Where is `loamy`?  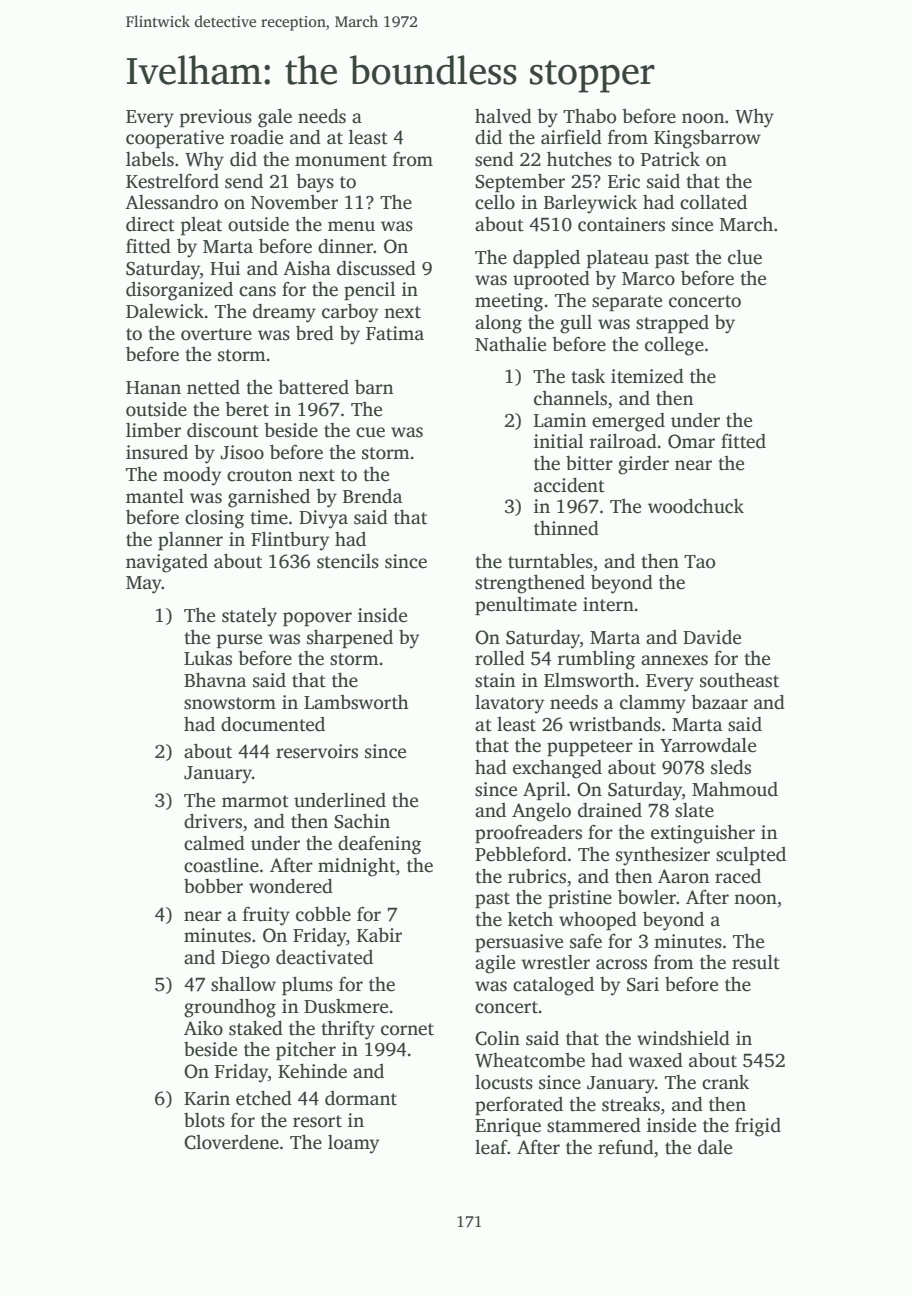
loamy is located at coordinates (353, 1144).
